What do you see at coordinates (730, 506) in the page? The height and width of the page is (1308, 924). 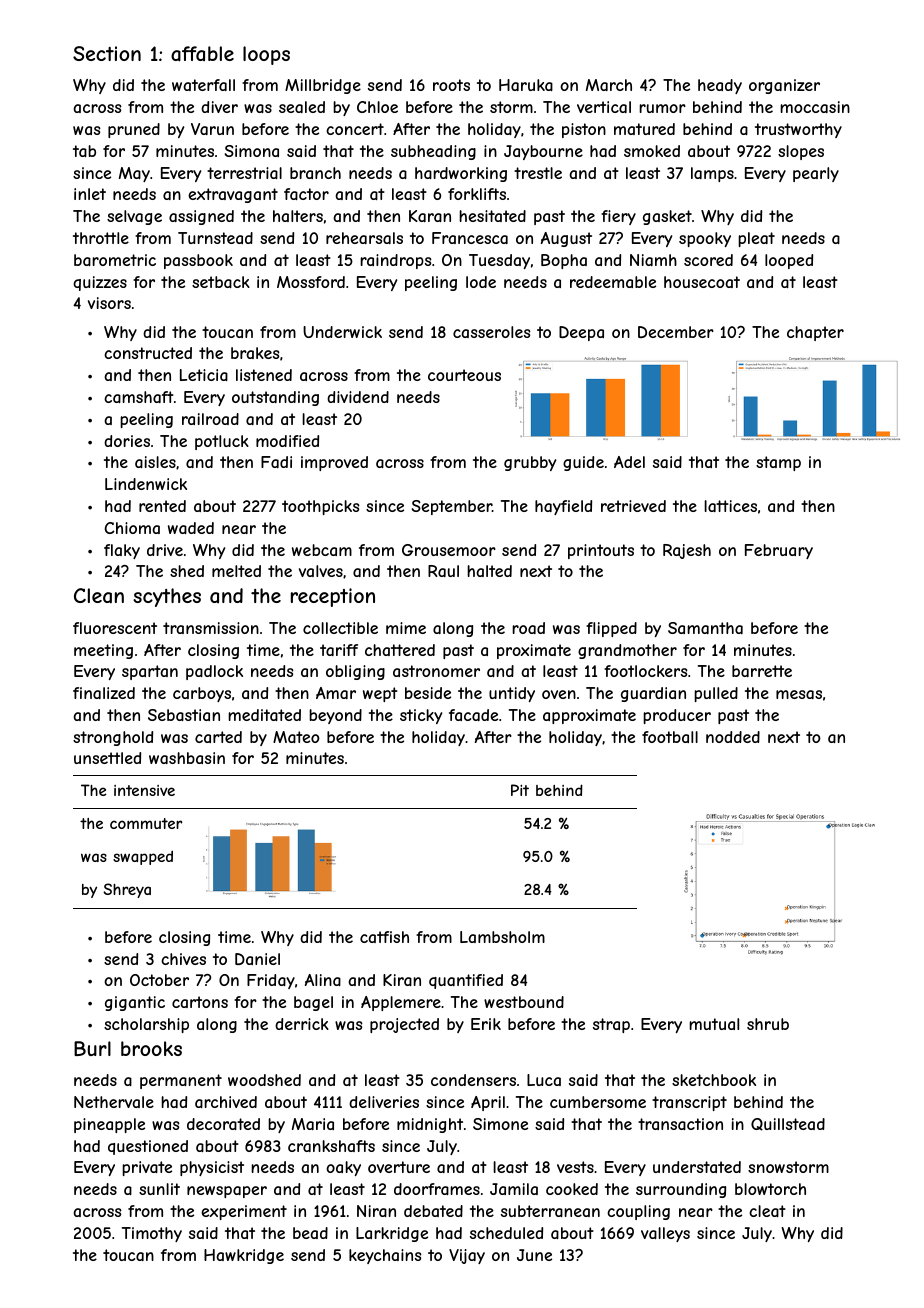 I see `lattices` at bounding box center [730, 506].
